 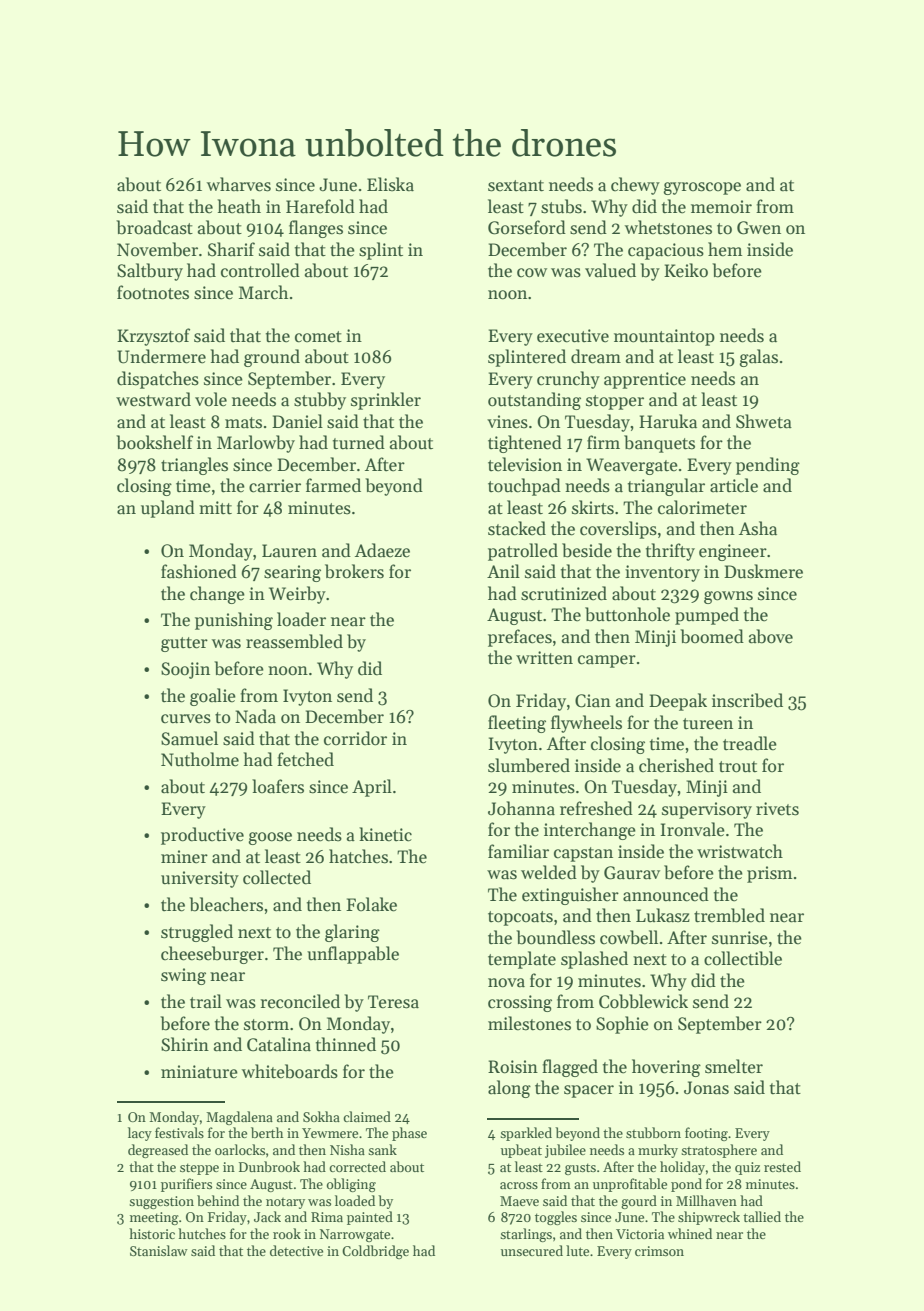 What do you see at coordinates (519, 1201) in the image?
I see `Maeve` at bounding box center [519, 1201].
